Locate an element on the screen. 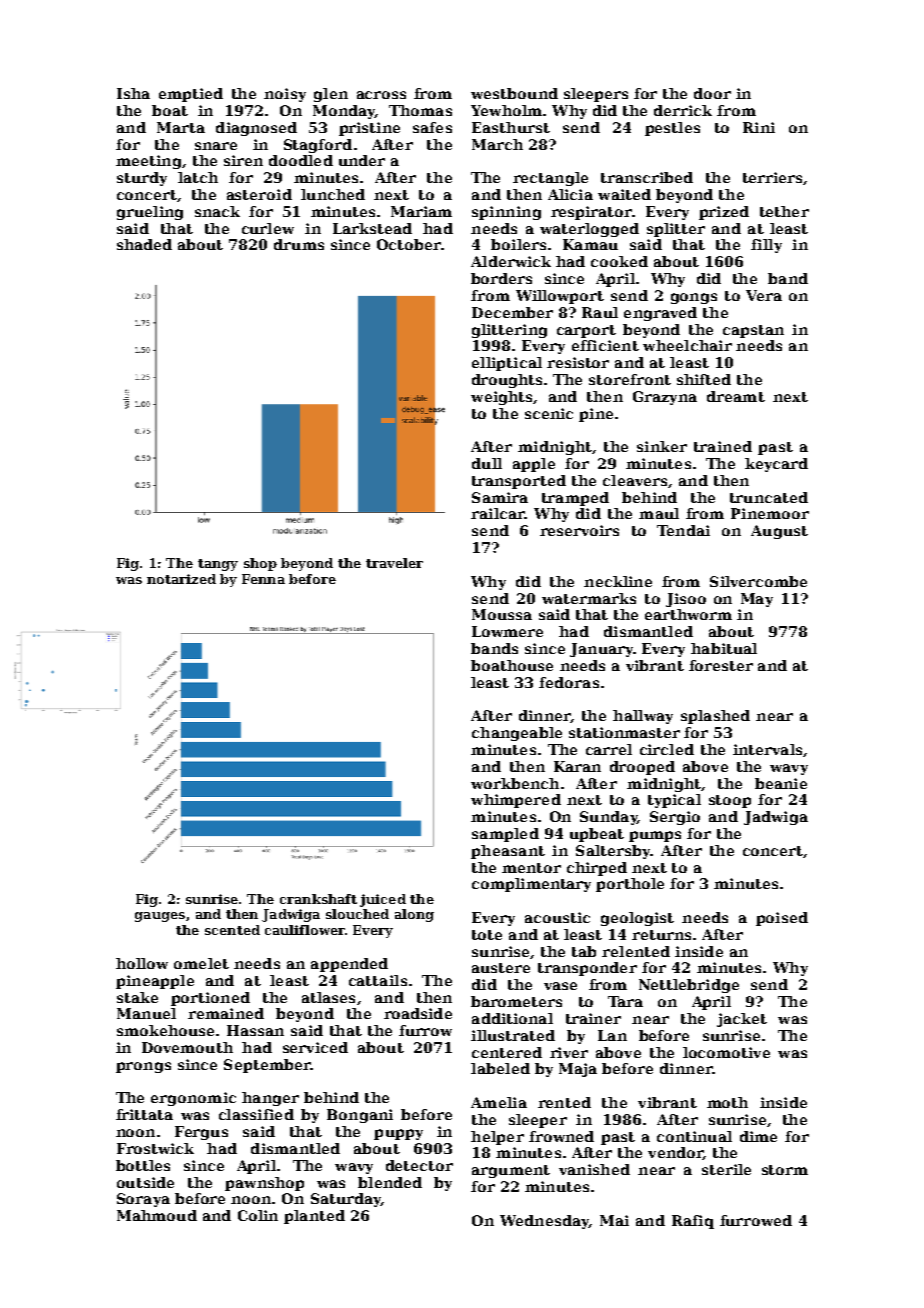  Rini is located at coordinates (759, 127).
